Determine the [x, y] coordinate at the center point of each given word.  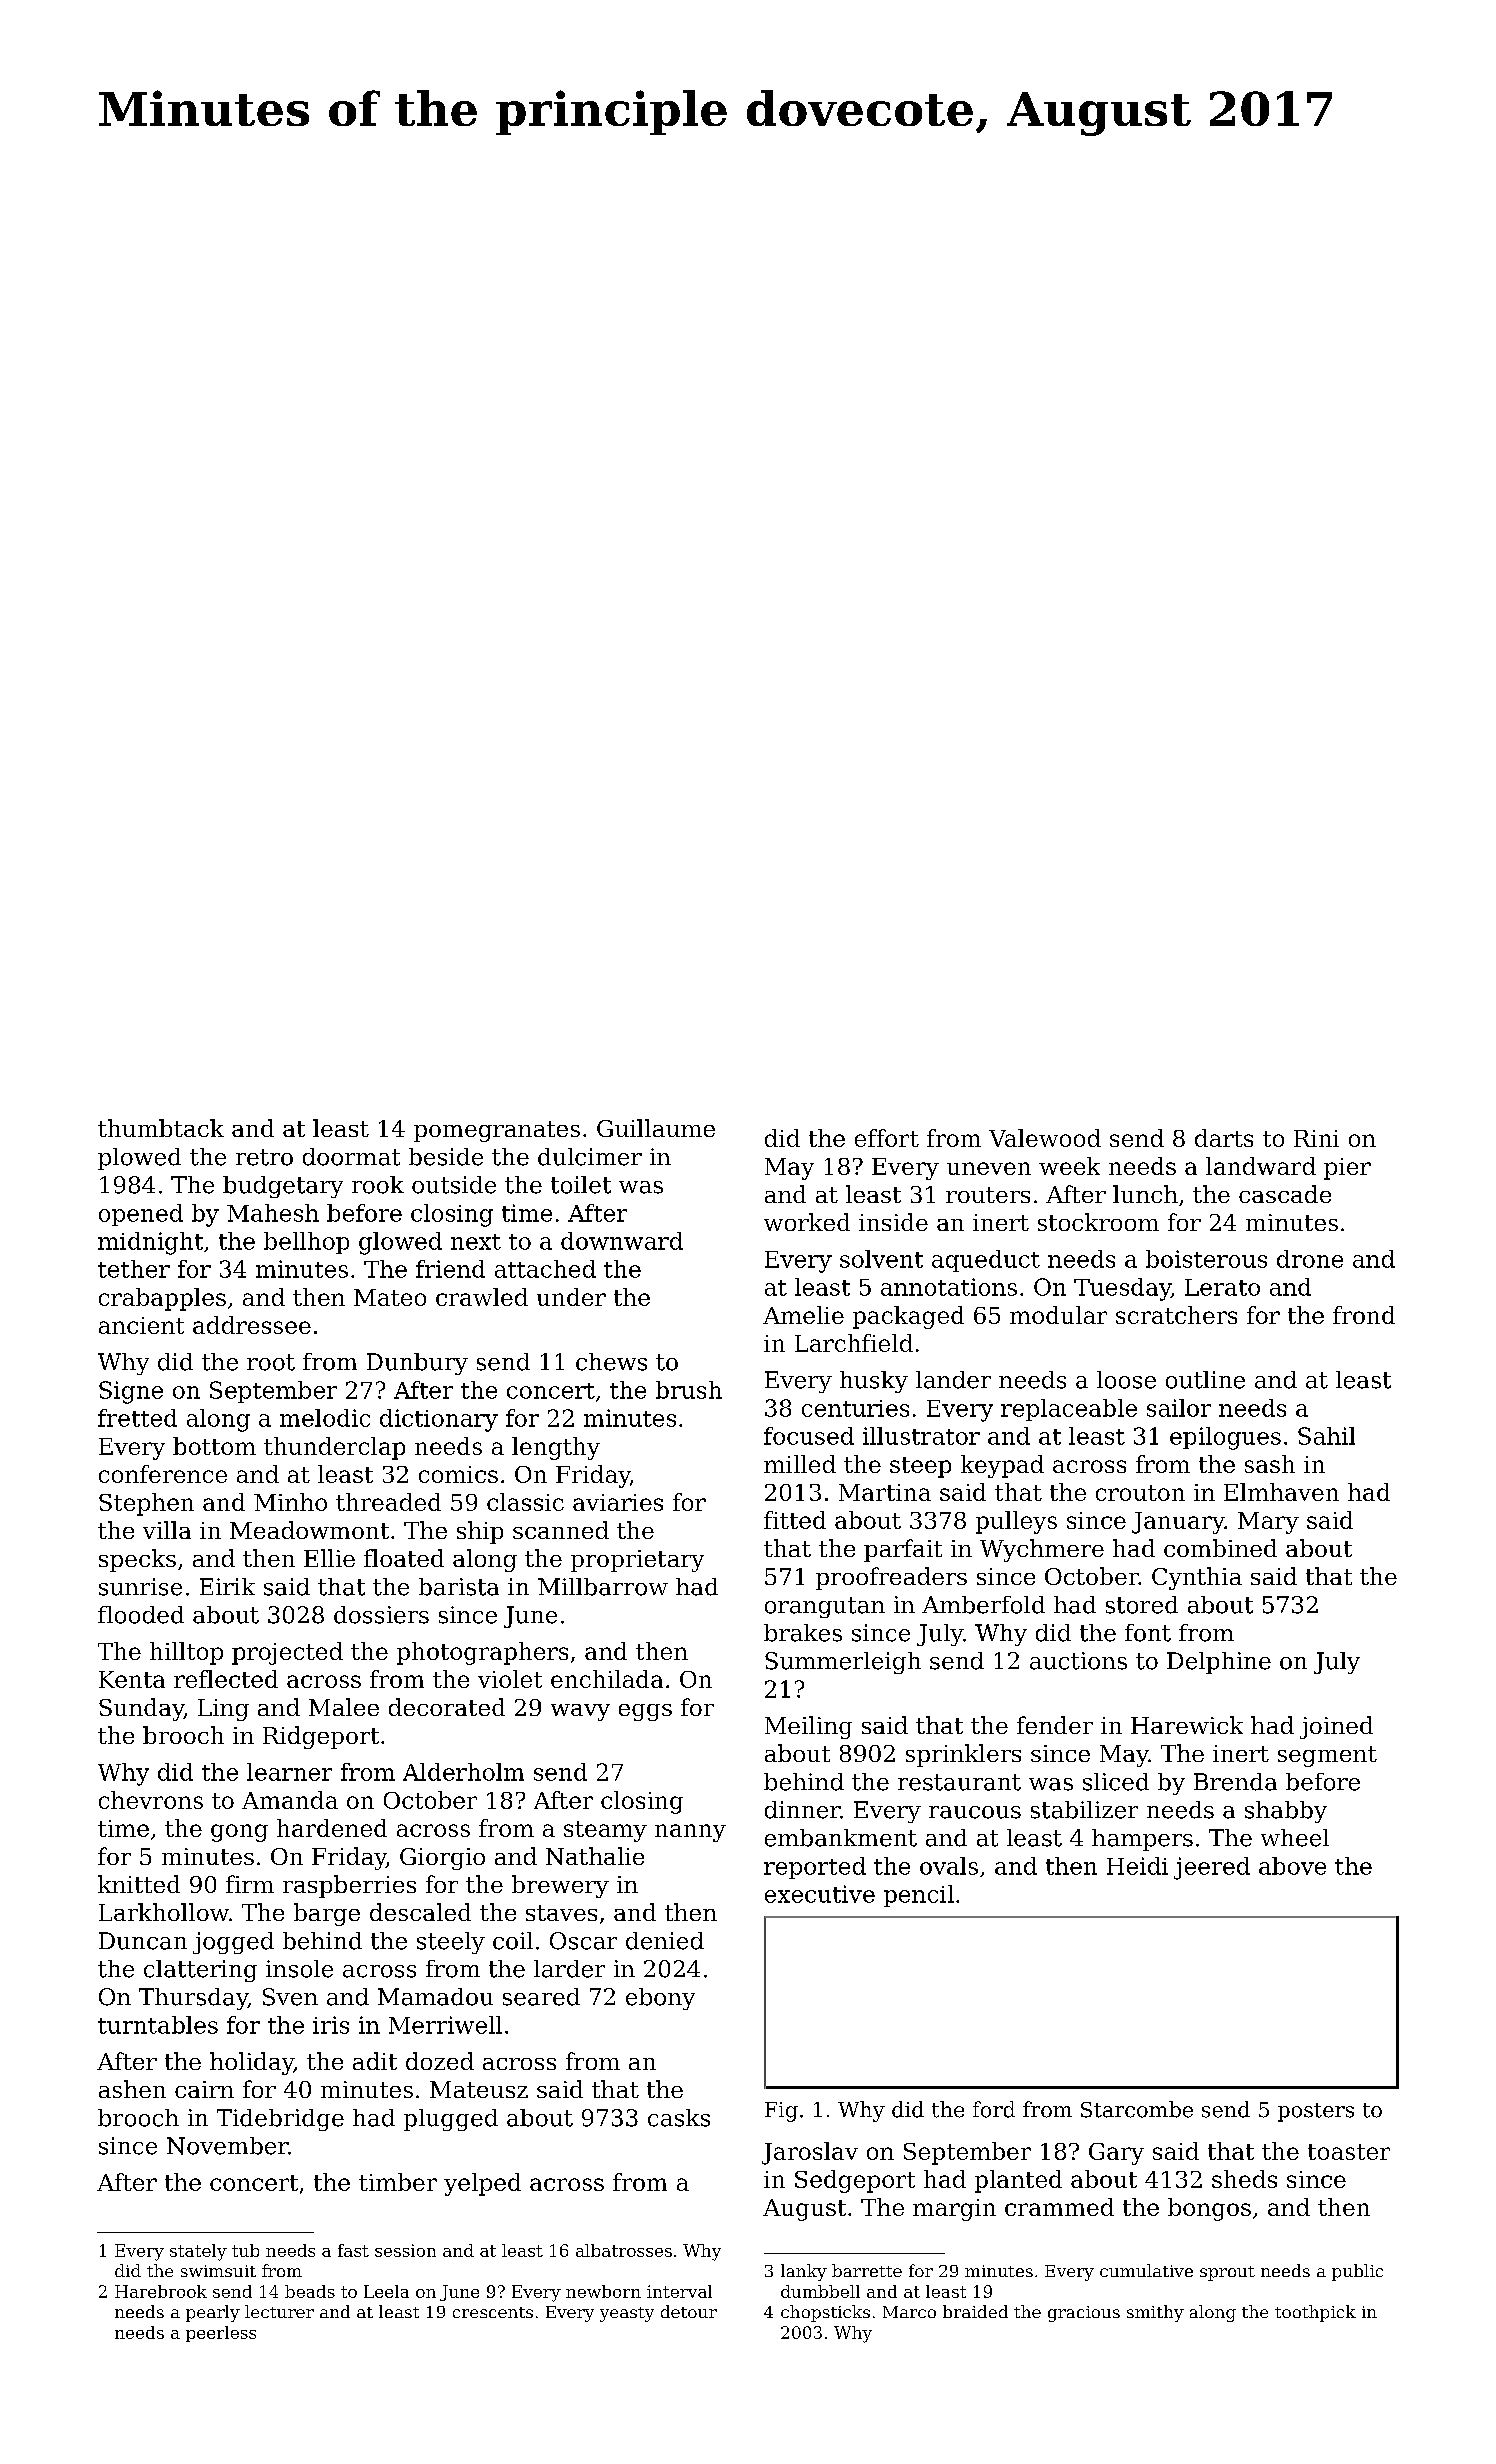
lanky [804, 2272]
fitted [795, 1520]
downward [622, 1241]
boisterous [1206, 1259]
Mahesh [273, 1213]
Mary [1268, 1523]
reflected [226, 1679]
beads [310, 2291]
